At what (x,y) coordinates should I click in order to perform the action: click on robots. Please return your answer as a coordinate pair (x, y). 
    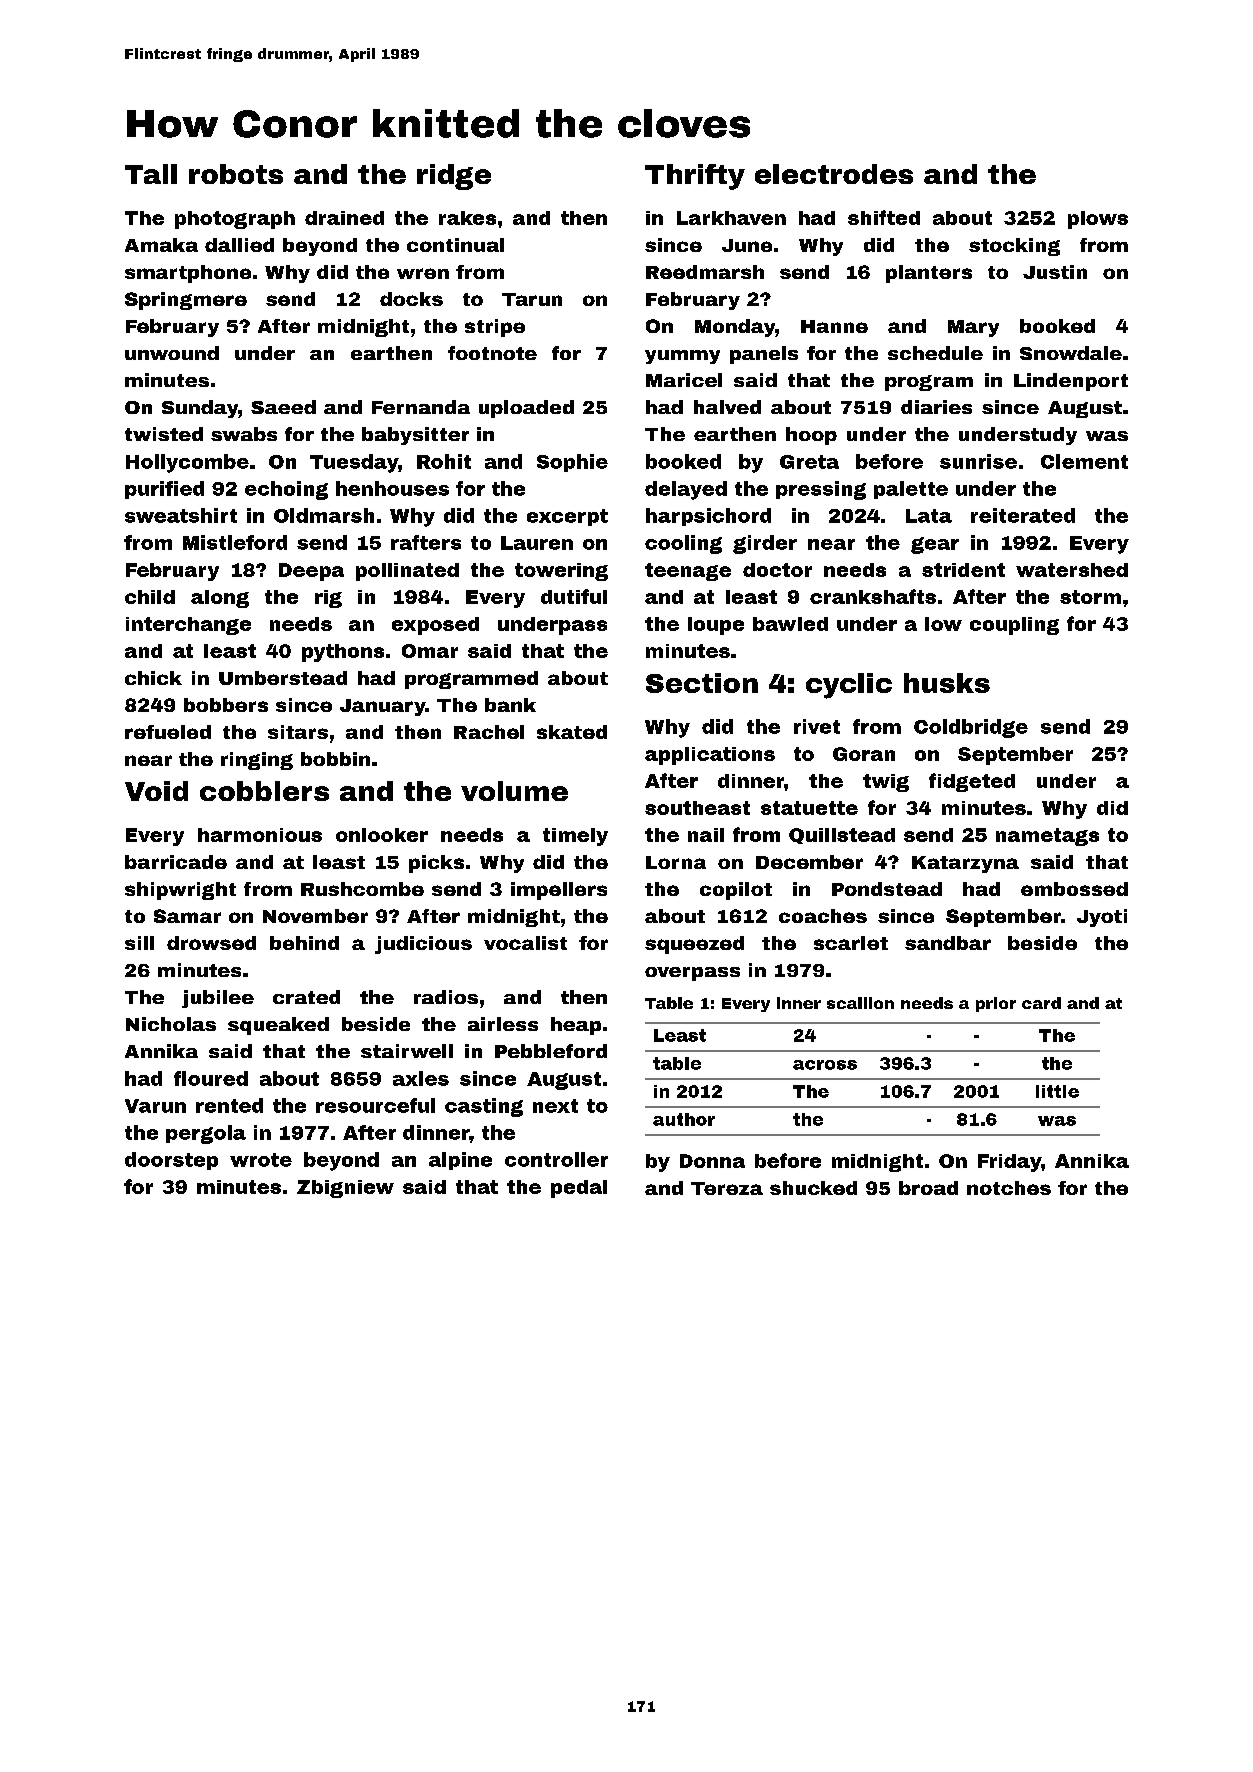
    Looking at the image, I should click on (236, 174).
